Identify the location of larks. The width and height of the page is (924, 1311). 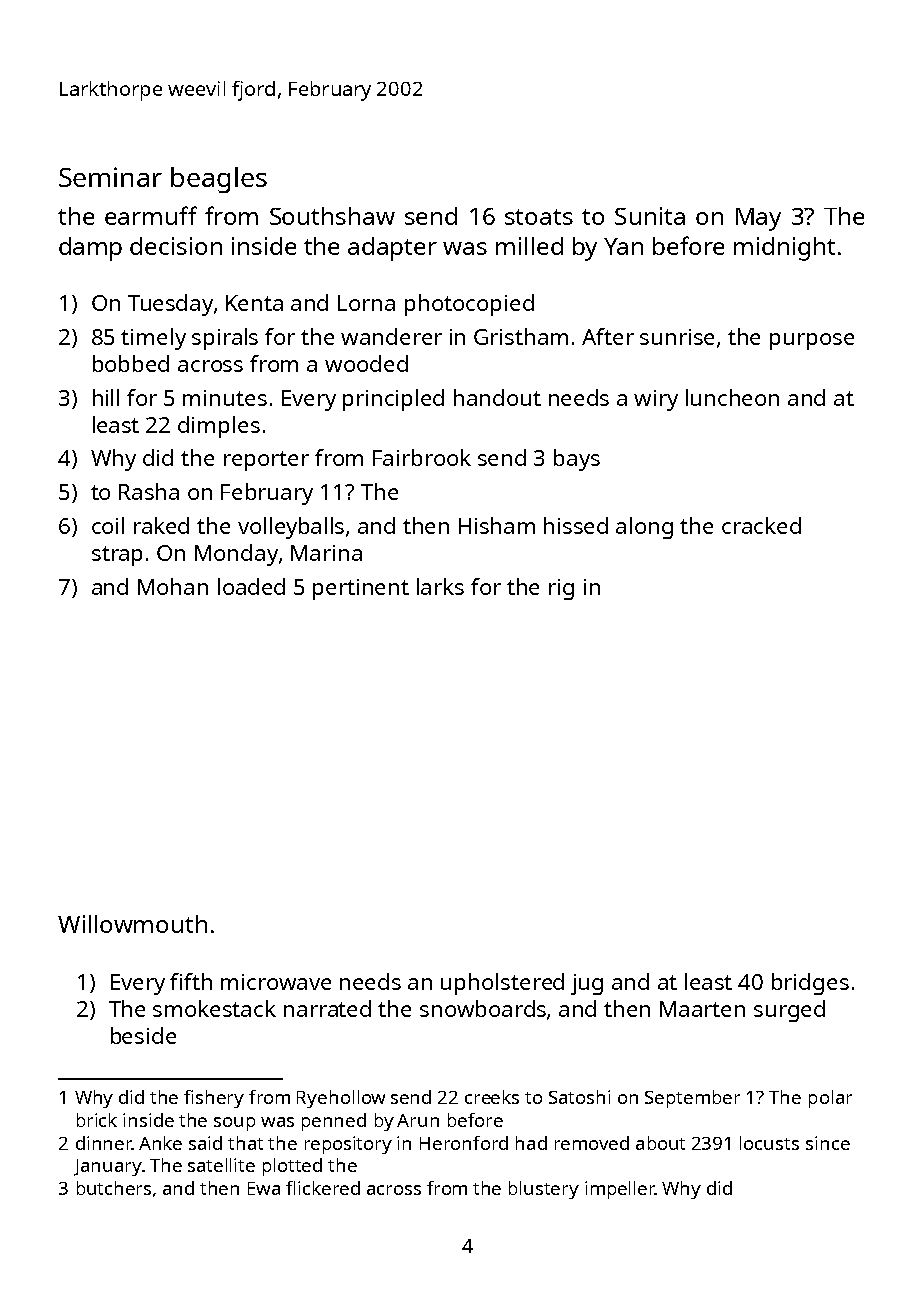
(440, 586).
